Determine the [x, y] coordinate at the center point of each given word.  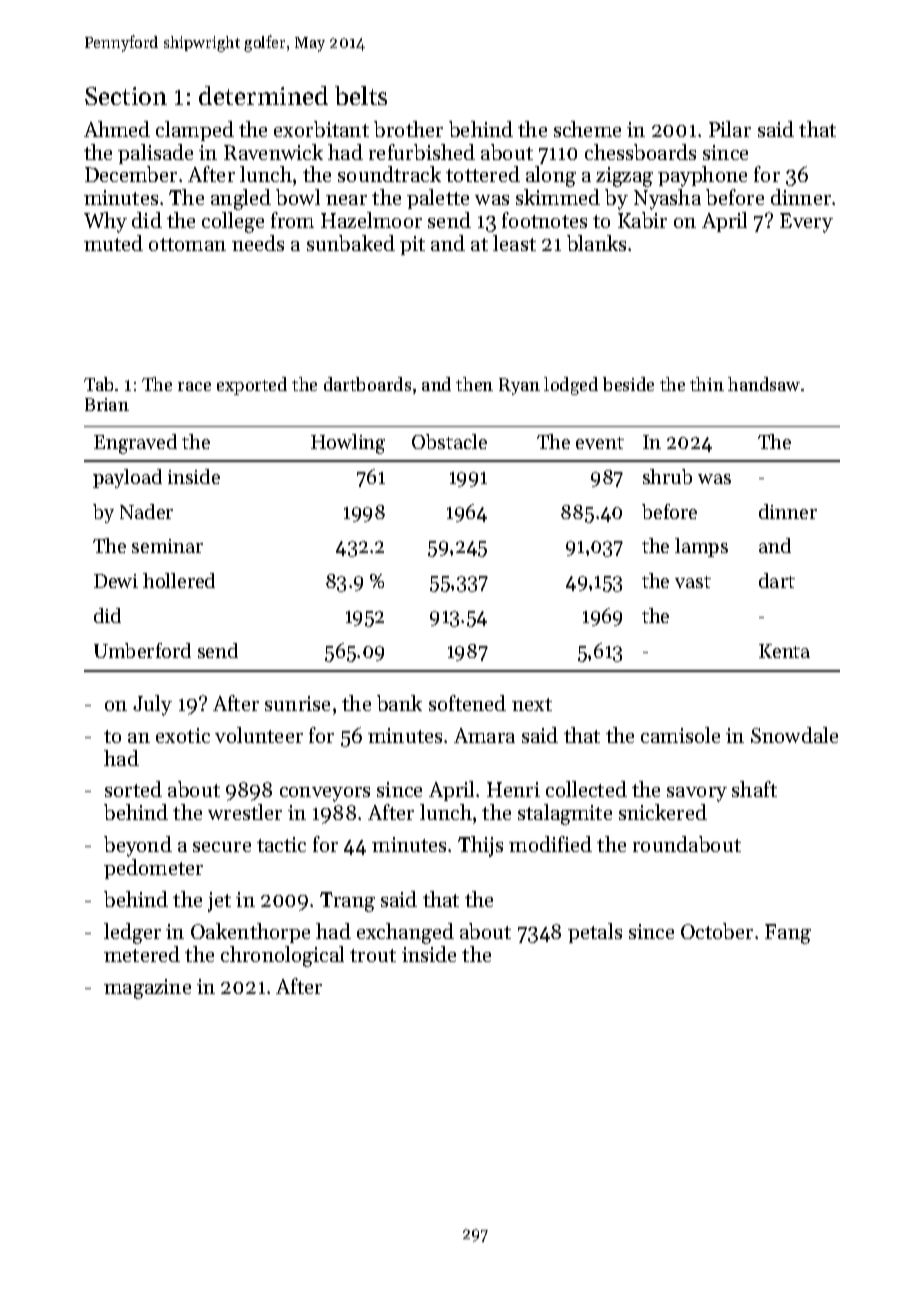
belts [361, 95]
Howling [348, 444]
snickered [663, 812]
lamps [701, 547]
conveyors [325, 794]
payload [127, 478]
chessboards [640, 152]
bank [399, 703]
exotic [183, 735]
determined [263, 95]
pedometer [153, 869]
